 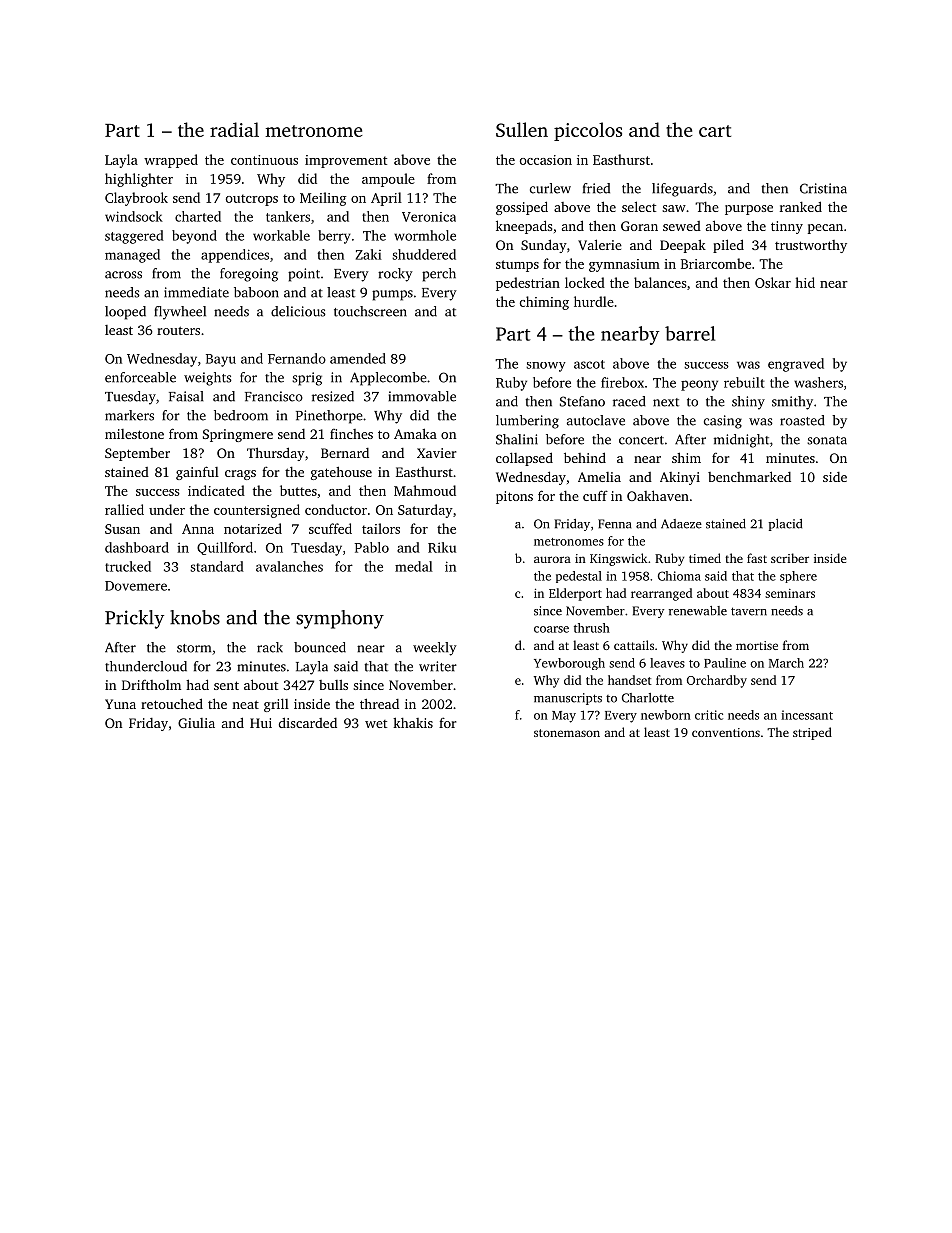 What do you see at coordinates (261, 723) in the screenshot?
I see `Hui` at bounding box center [261, 723].
